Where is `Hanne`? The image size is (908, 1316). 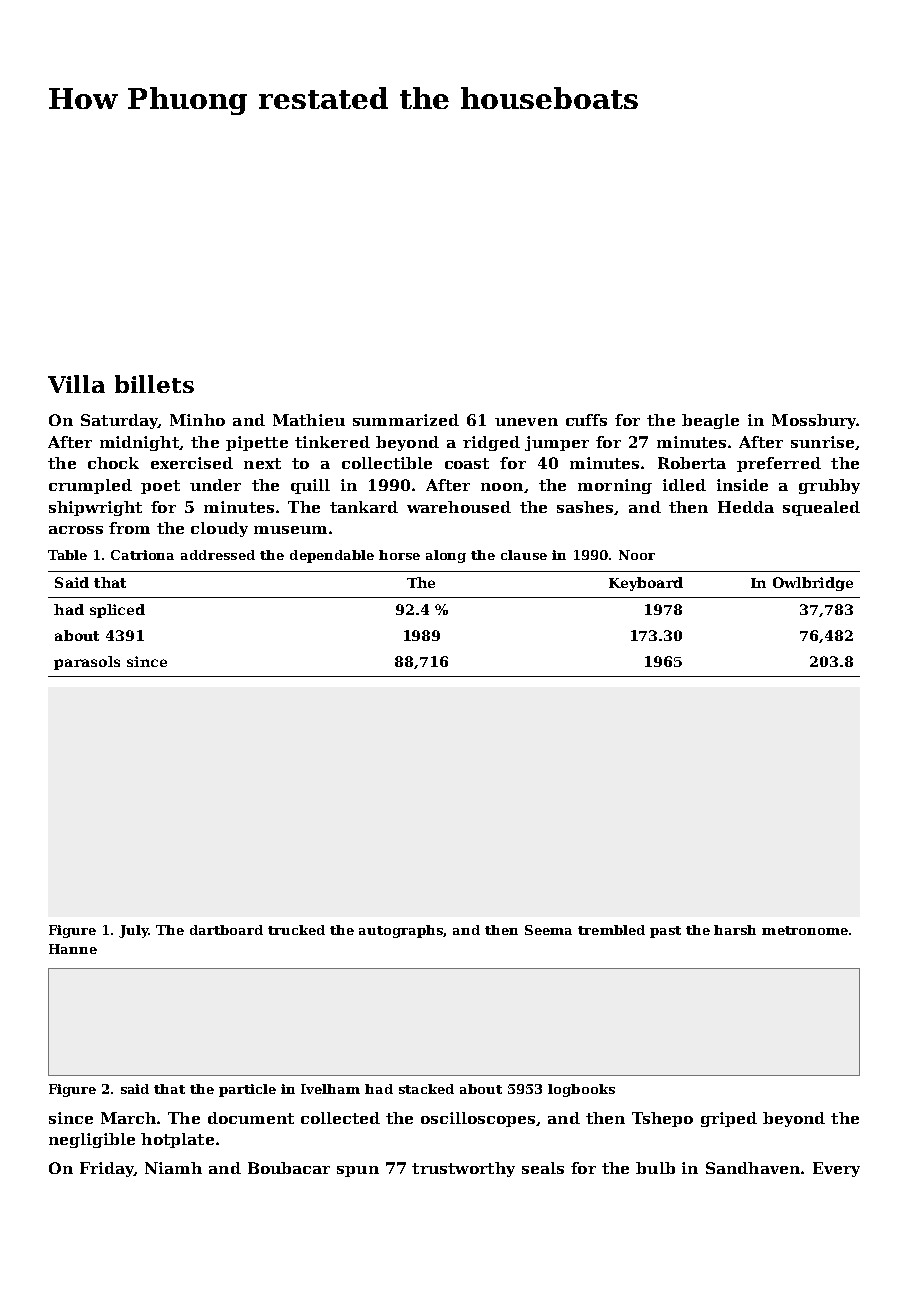
Hanne is located at coordinates (73, 949).
